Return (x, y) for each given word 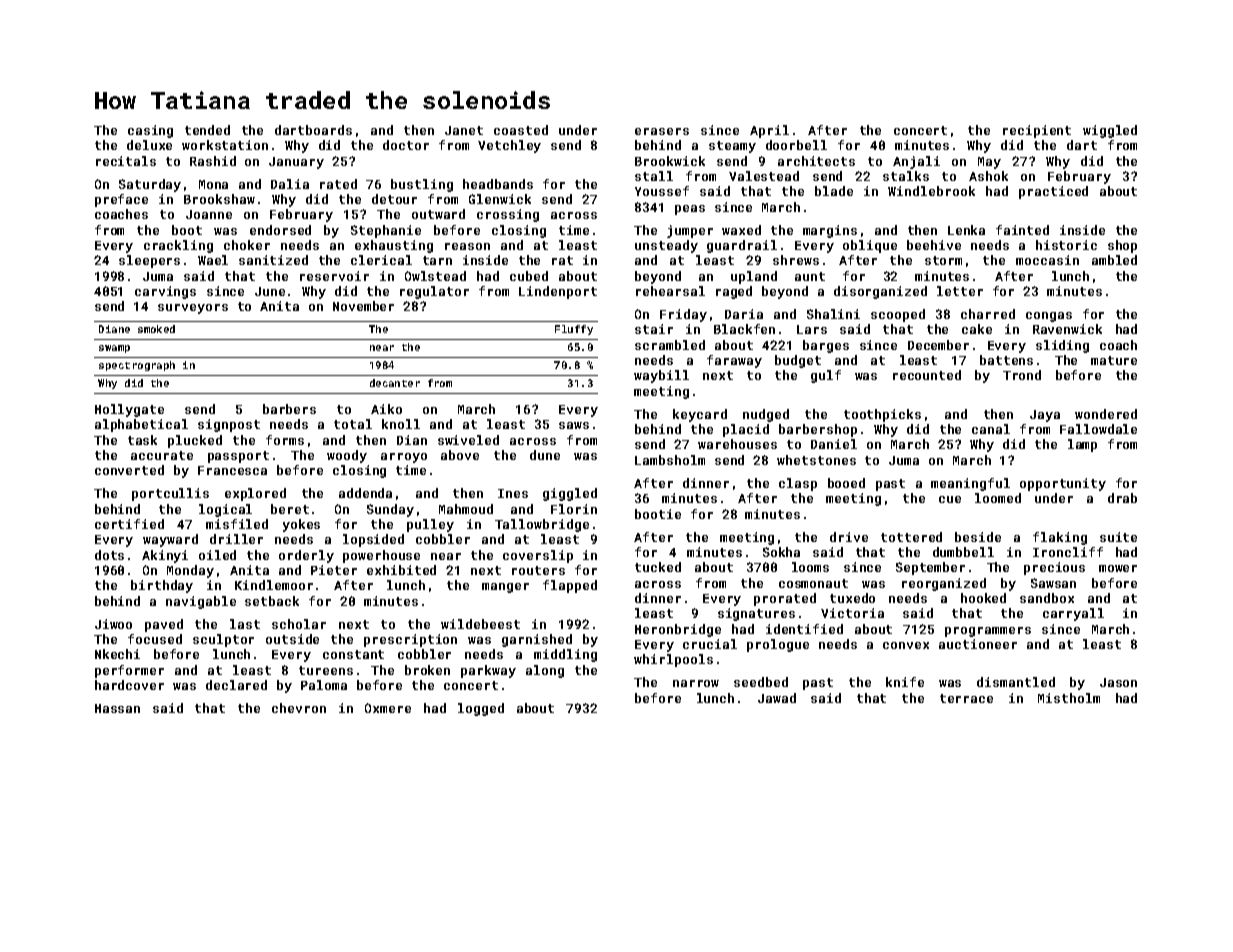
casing (150, 131)
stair (654, 329)
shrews (796, 260)
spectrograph (137, 366)
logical (225, 510)
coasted (521, 130)
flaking (1060, 538)
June (270, 291)
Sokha (781, 552)
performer (129, 671)
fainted (1022, 230)
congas (1049, 317)
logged (481, 709)
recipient (1037, 131)
